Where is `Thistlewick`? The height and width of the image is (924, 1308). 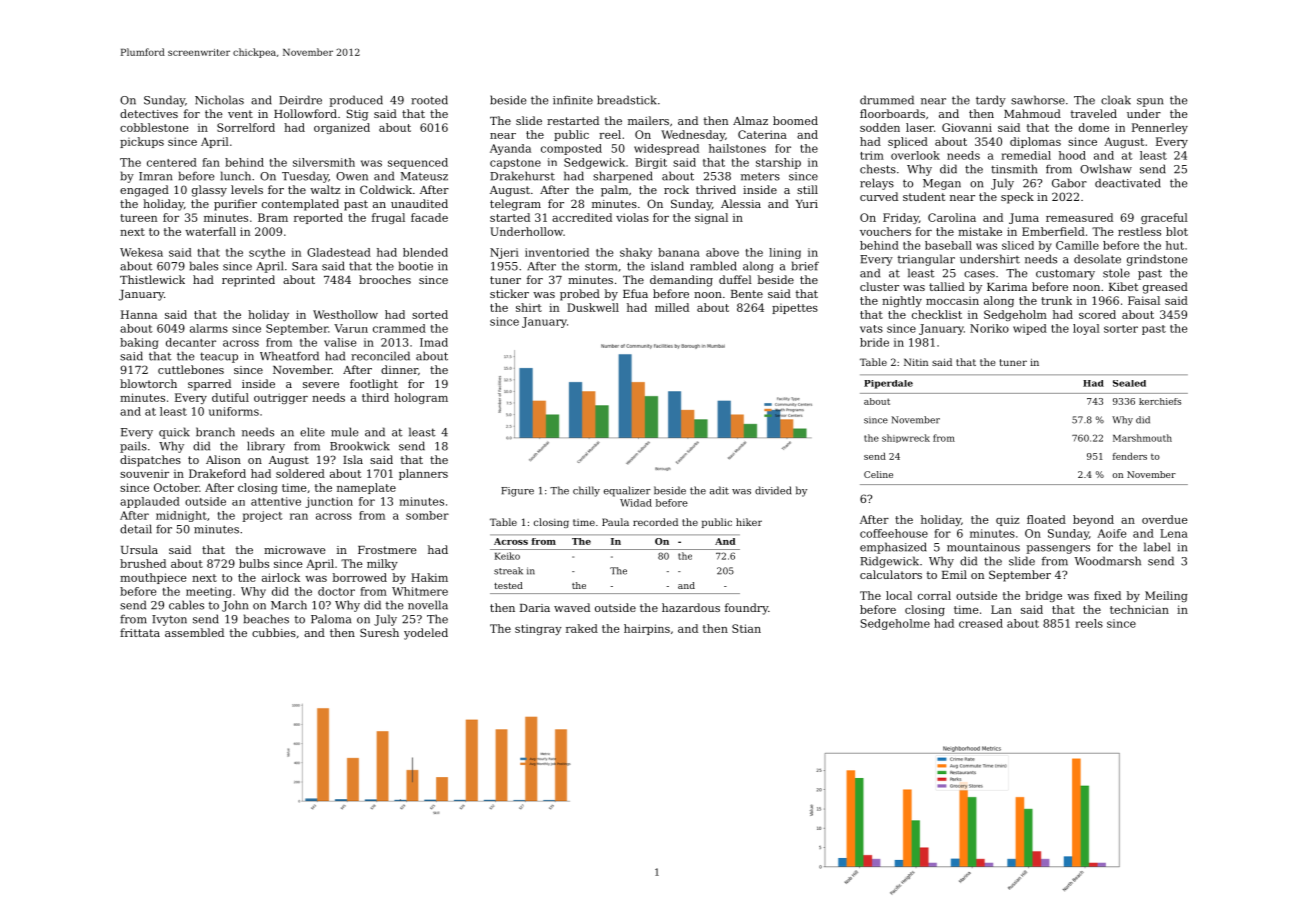
Thistlewick is located at coordinates (152, 279).
